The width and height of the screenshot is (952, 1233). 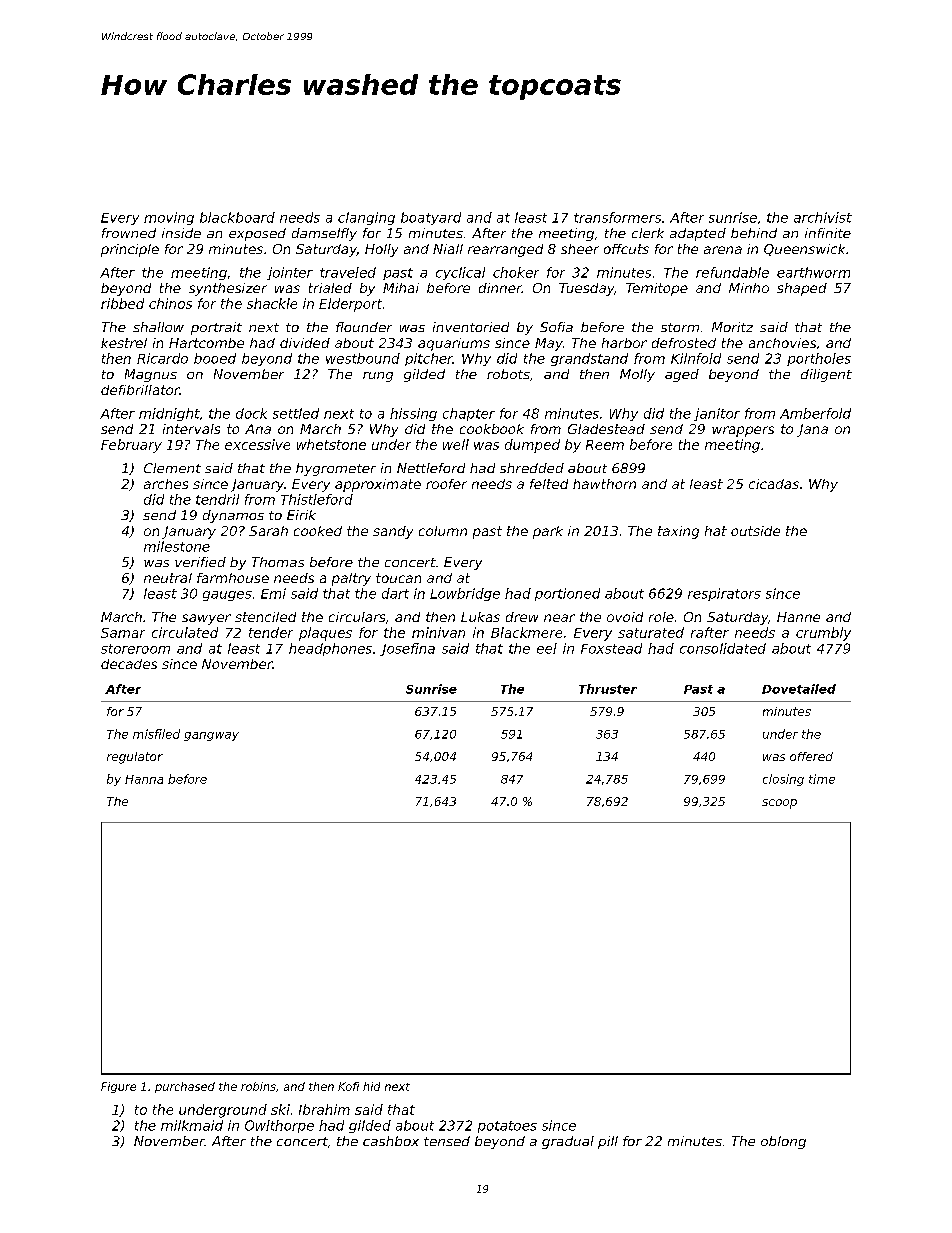 What do you see at coordinates (724, 594) in the screenshot?
I see `respirators` at bounding box center [724, 594].
